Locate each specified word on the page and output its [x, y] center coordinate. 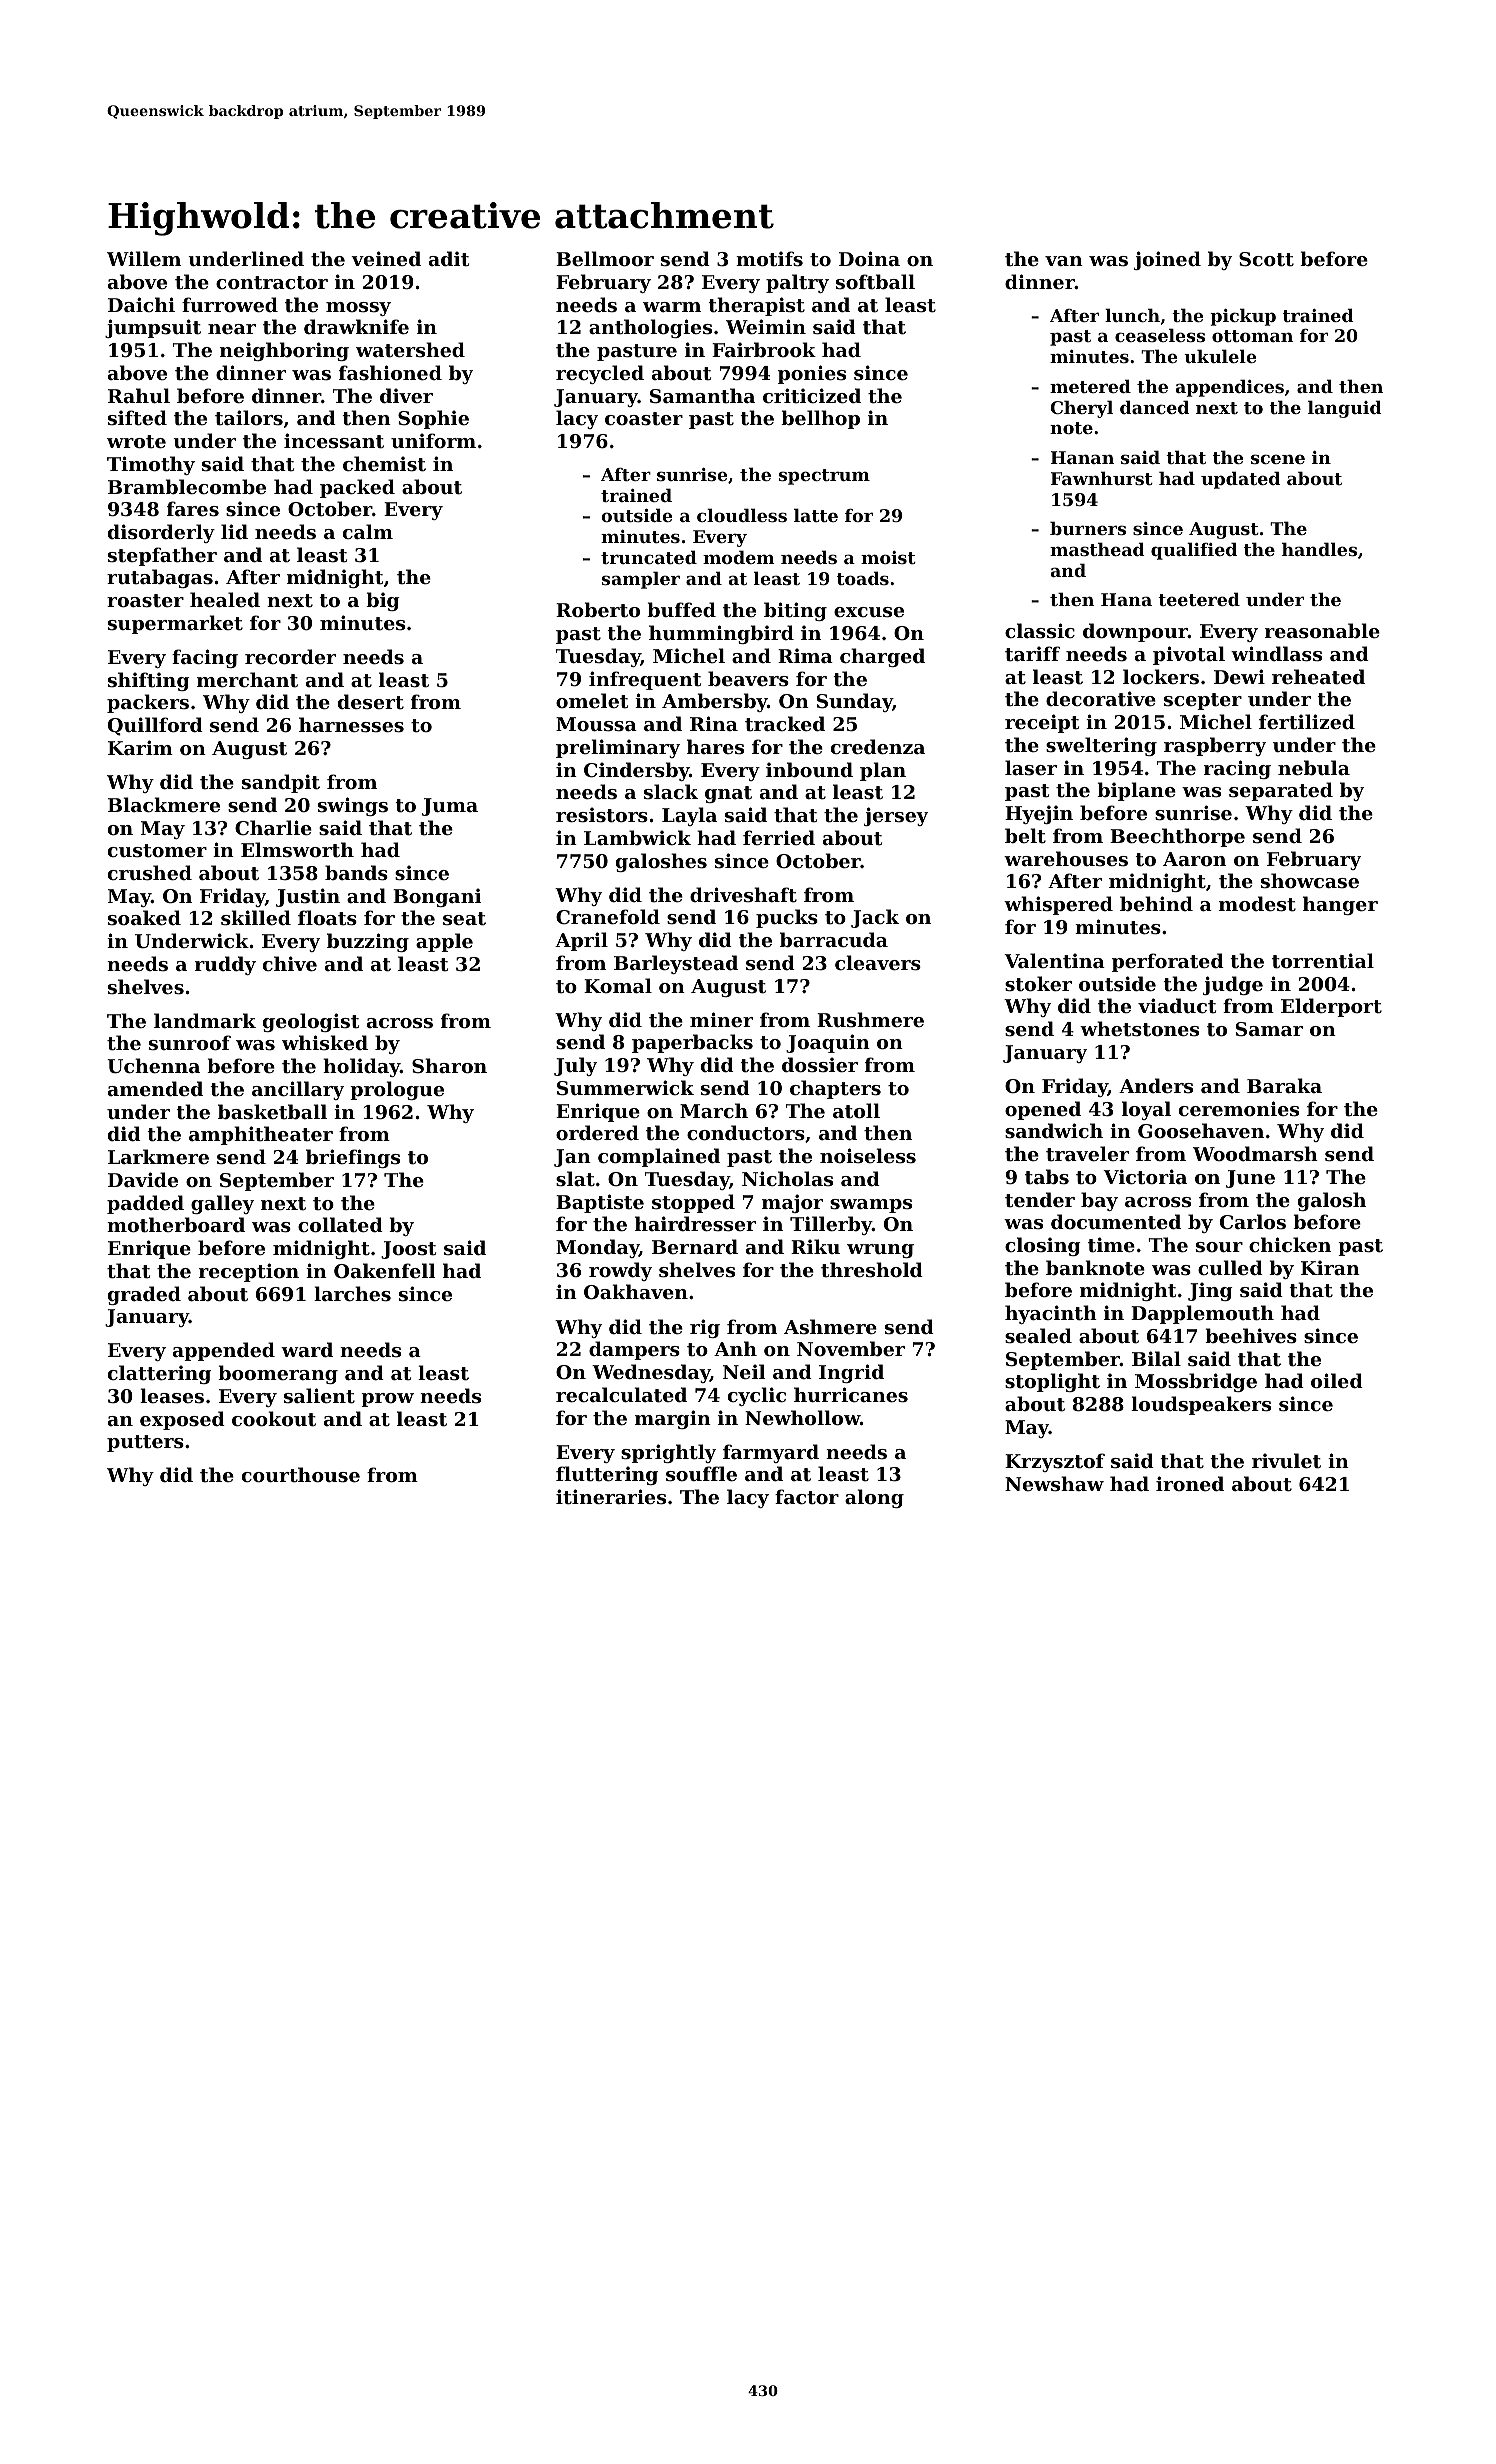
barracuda [834, 939]
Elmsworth [297, 850]
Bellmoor [605, 258]
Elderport [1331, 1007]
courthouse [301, 1475]
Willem [144, 258]
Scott [1266, 259]
